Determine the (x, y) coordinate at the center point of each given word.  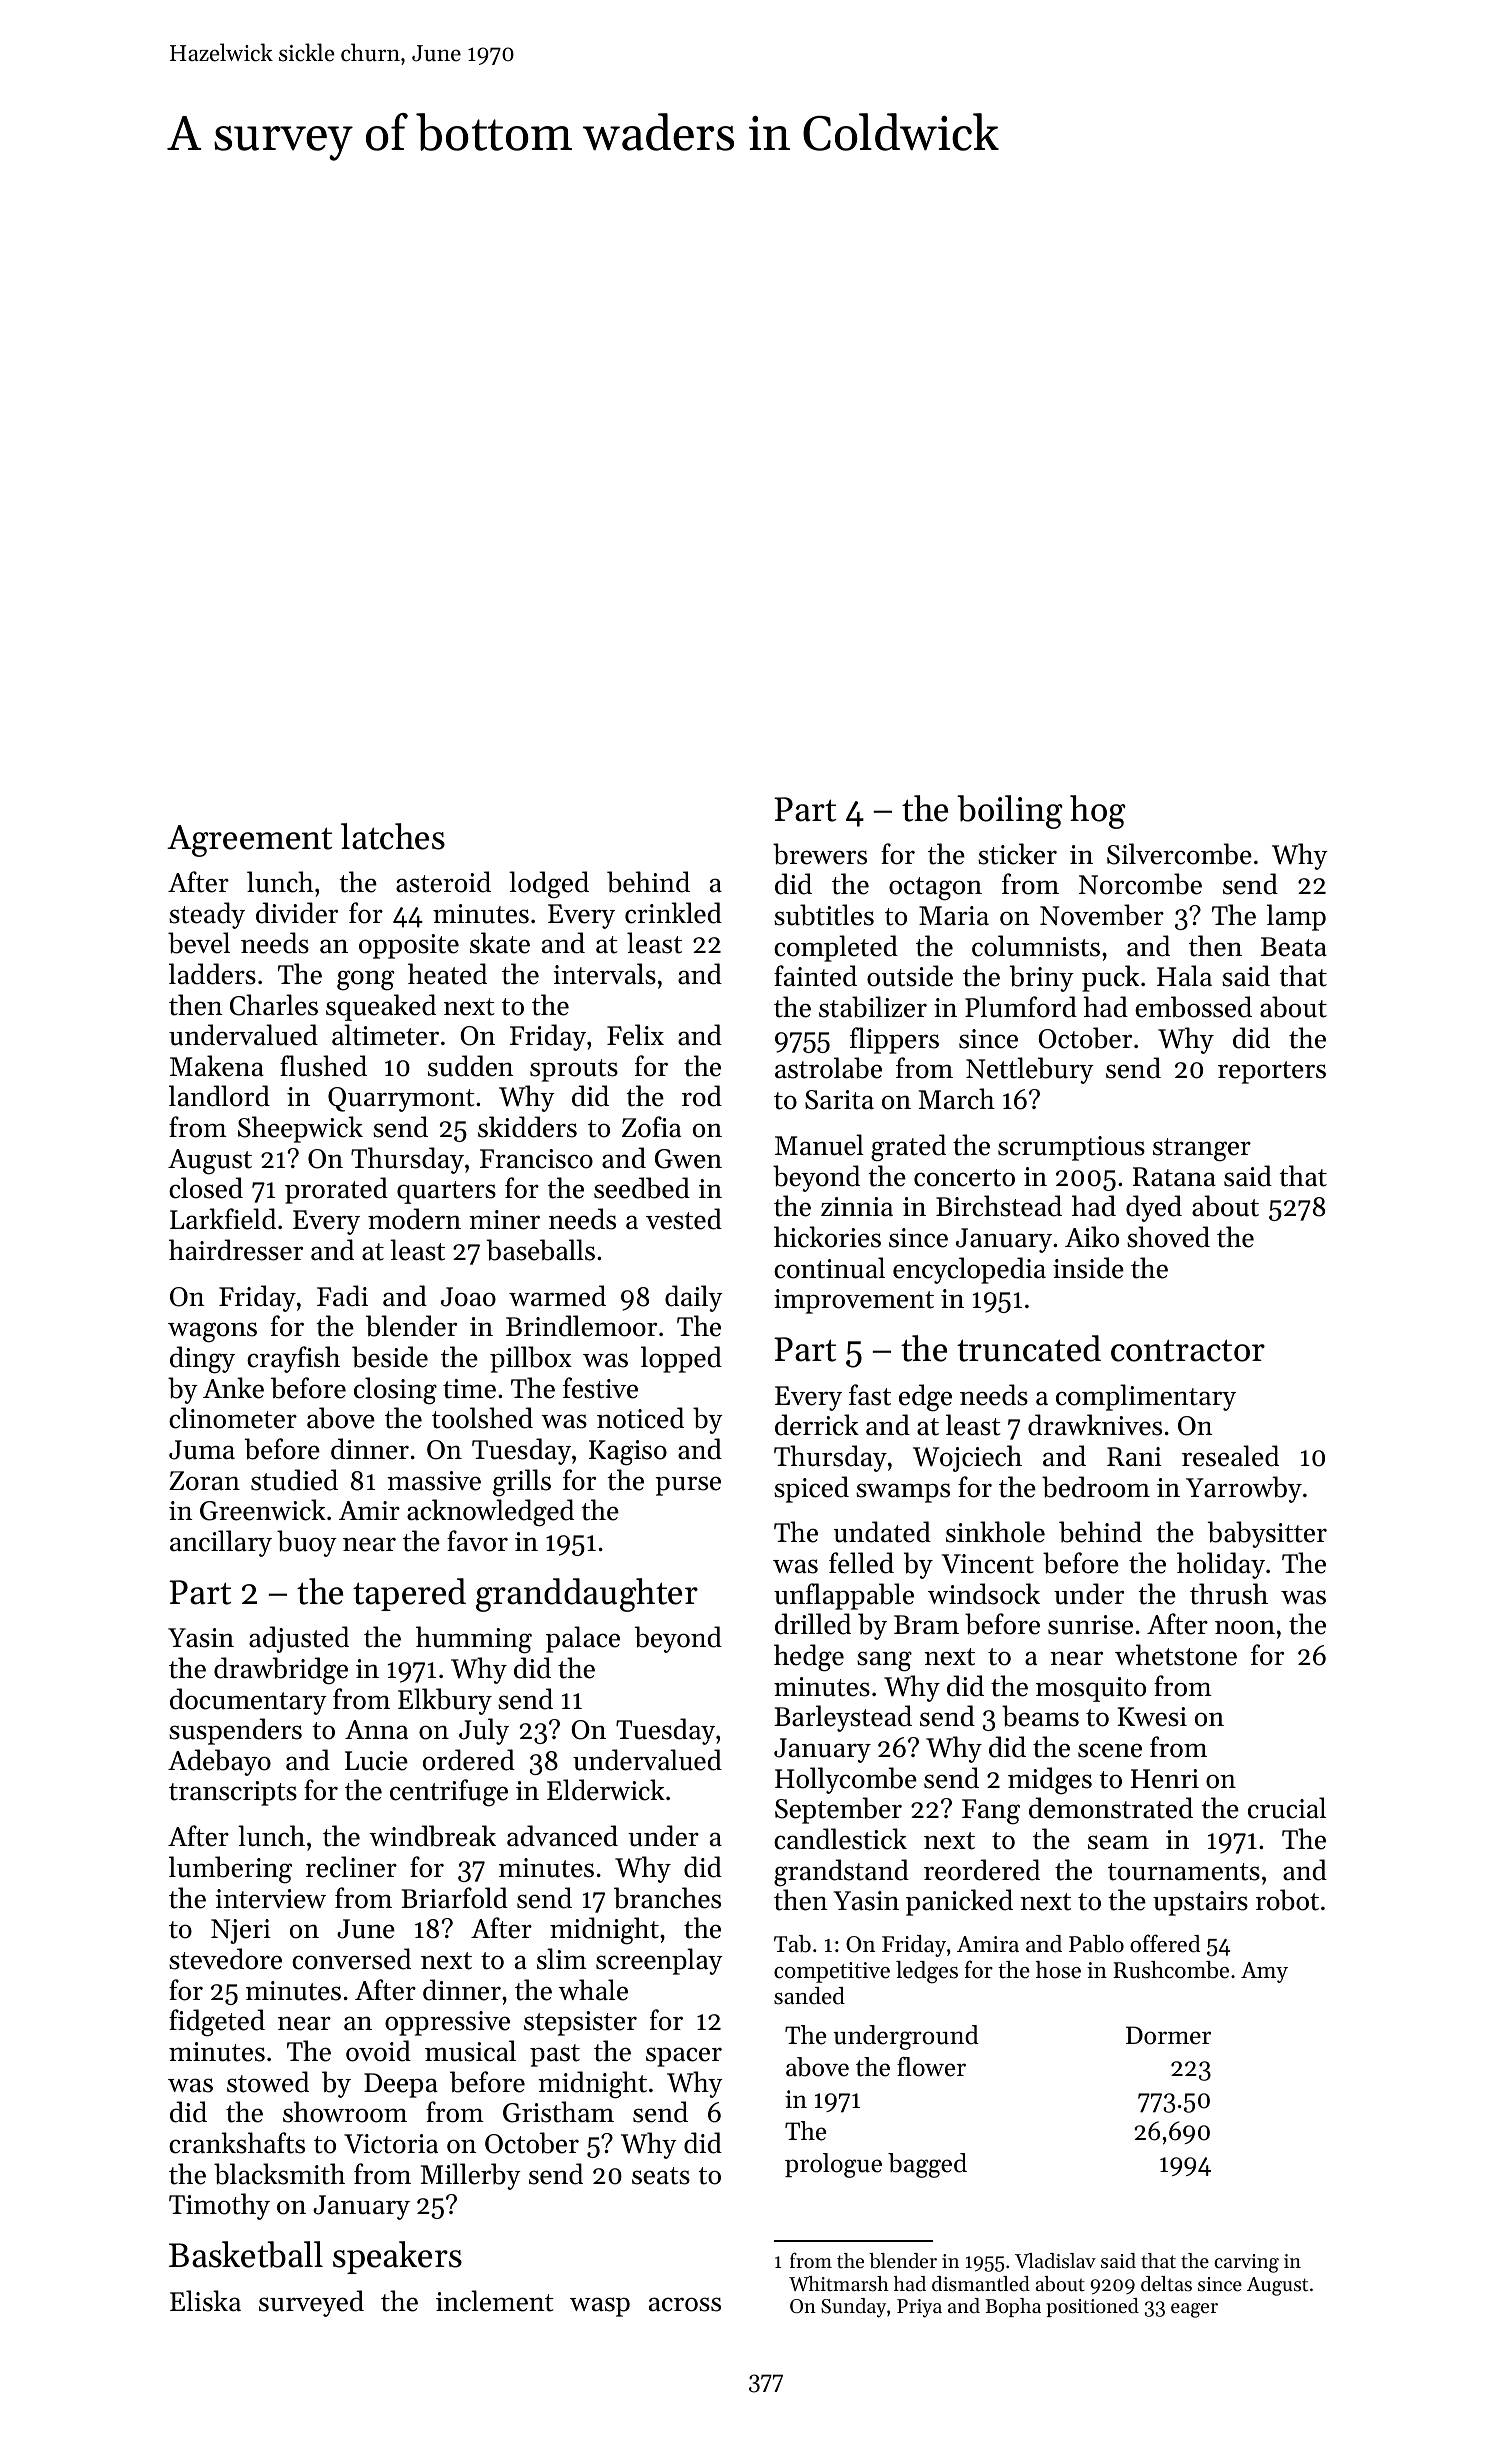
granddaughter (587, 1595)
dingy (202, 1360)
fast (870, 1395)
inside (1088, 1268)
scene (1110, 1750)
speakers (397, 2257)
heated (447, 974)
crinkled (673, 913)
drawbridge (281, 1671)
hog (1098, 812)
